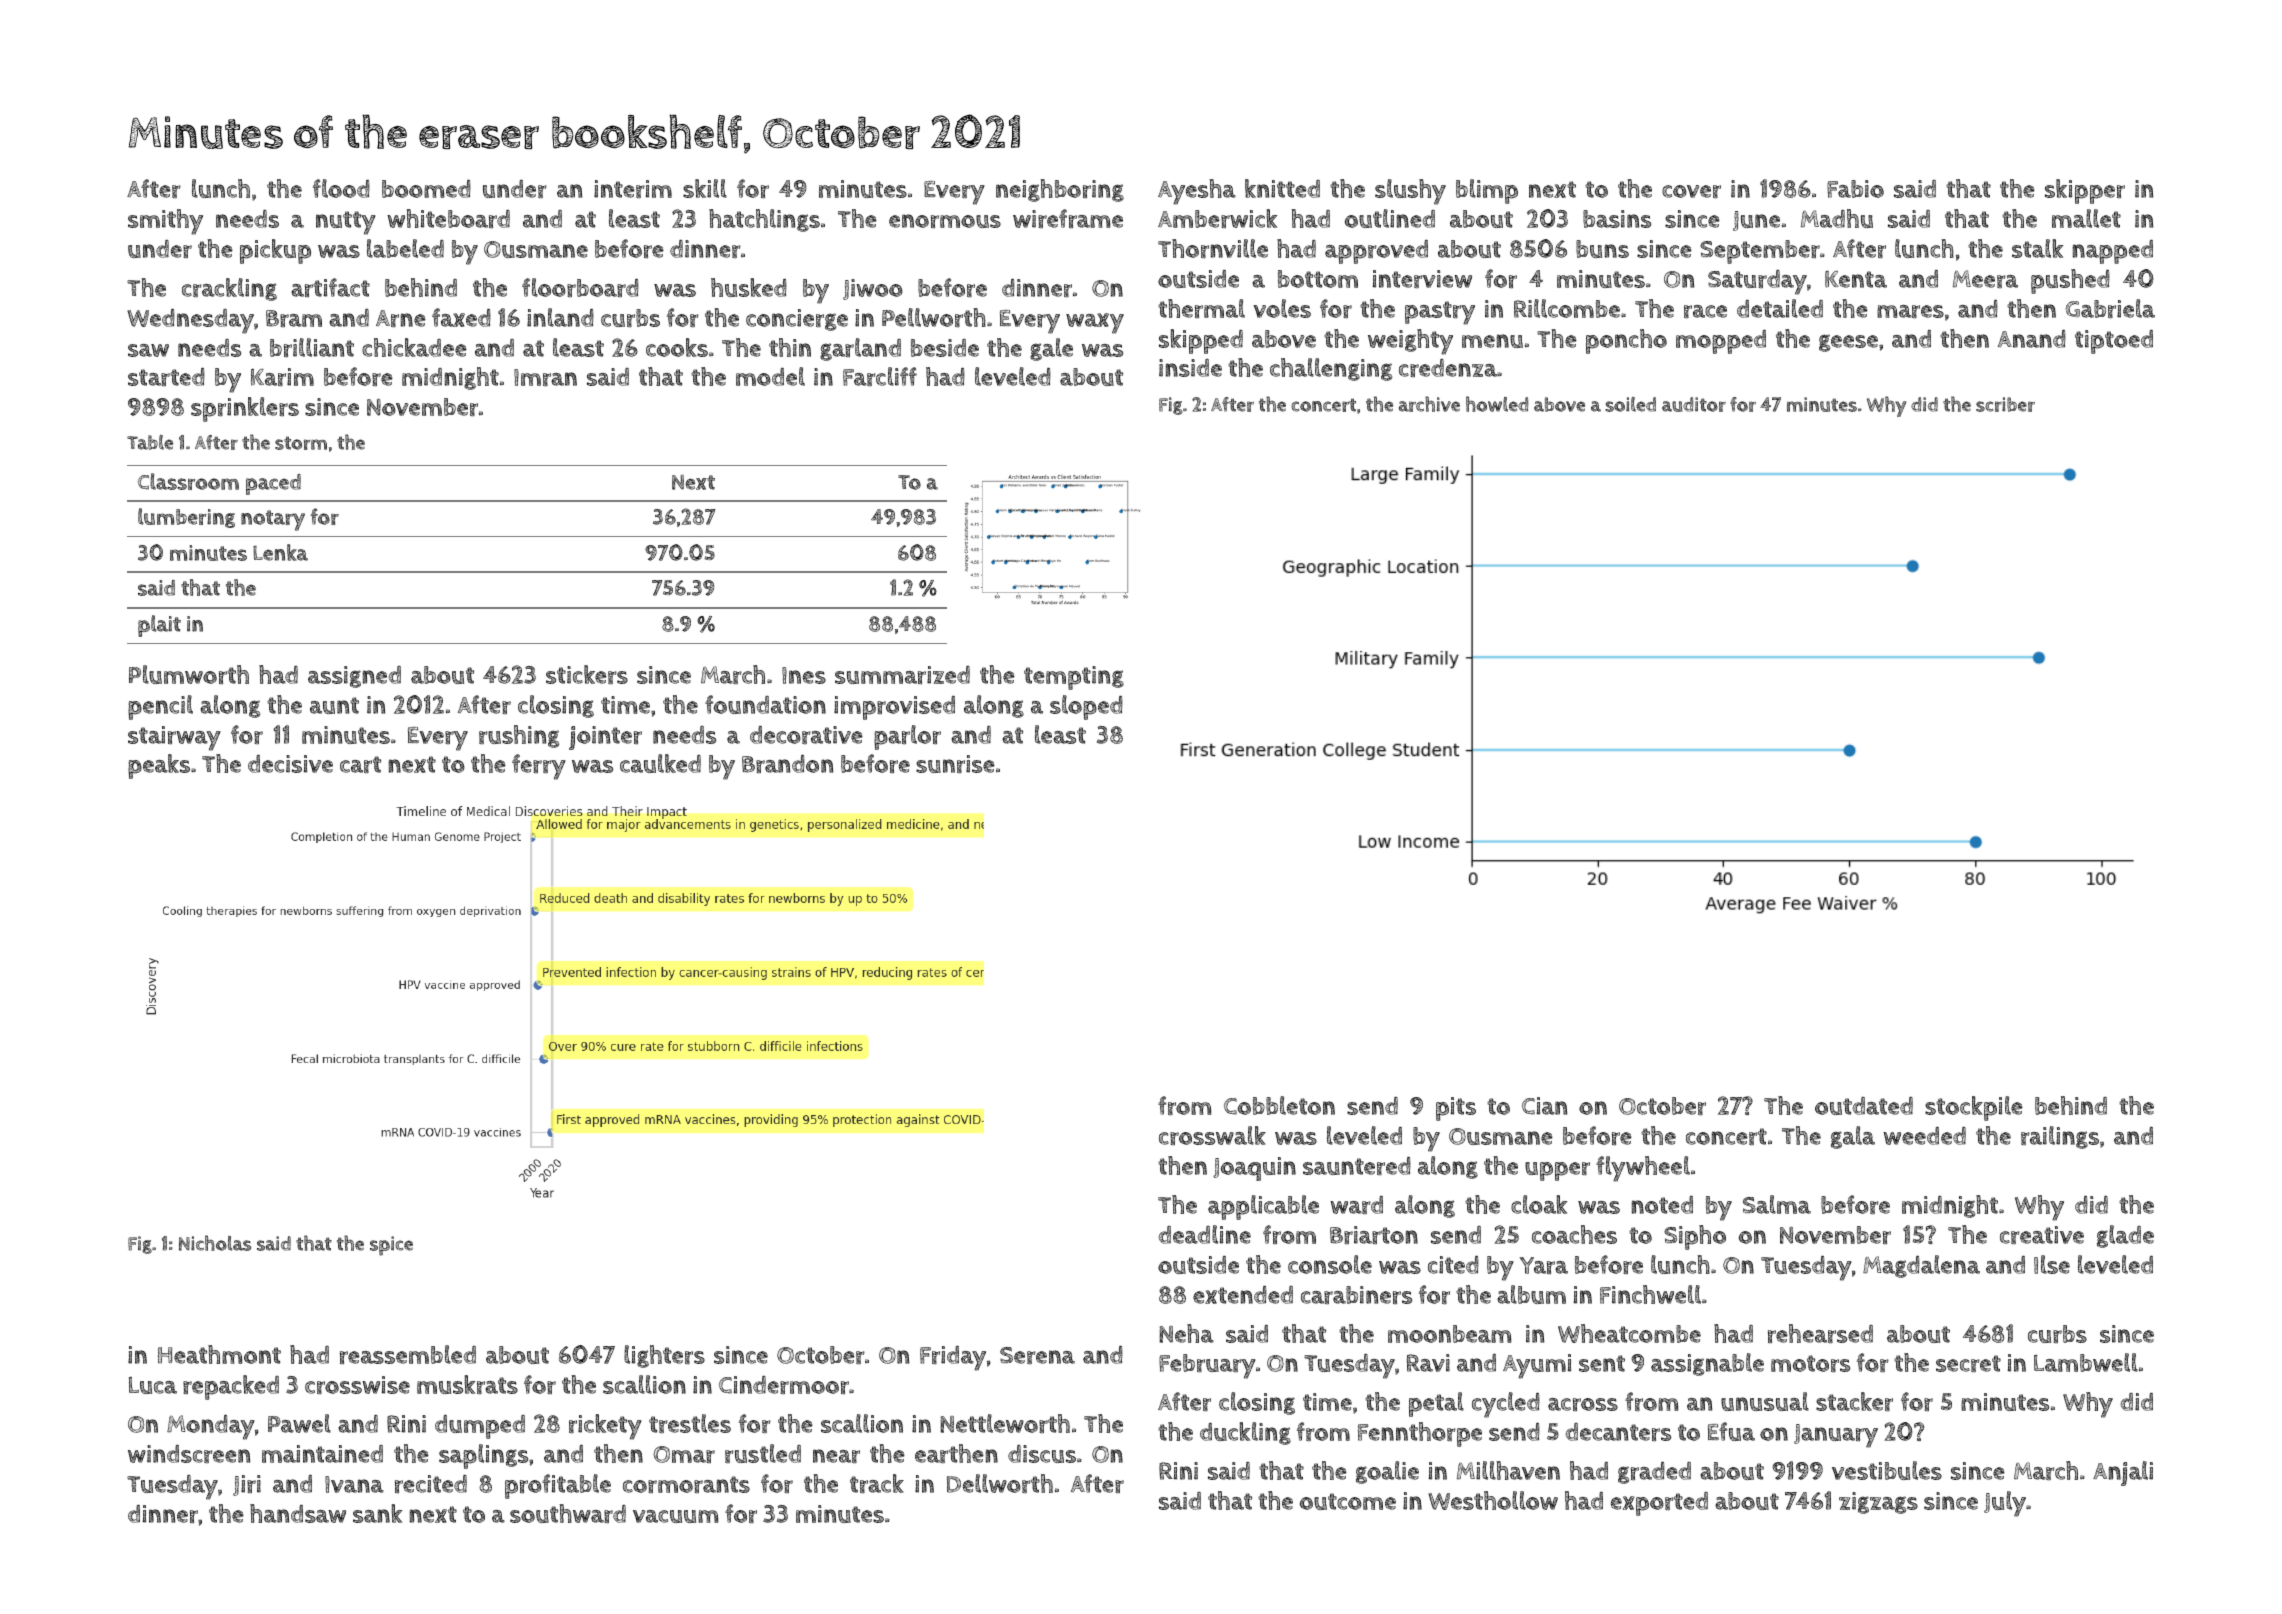 The height and width of the image is (1614, 2282). I want to click on weeded, so click(1924, 1136).
